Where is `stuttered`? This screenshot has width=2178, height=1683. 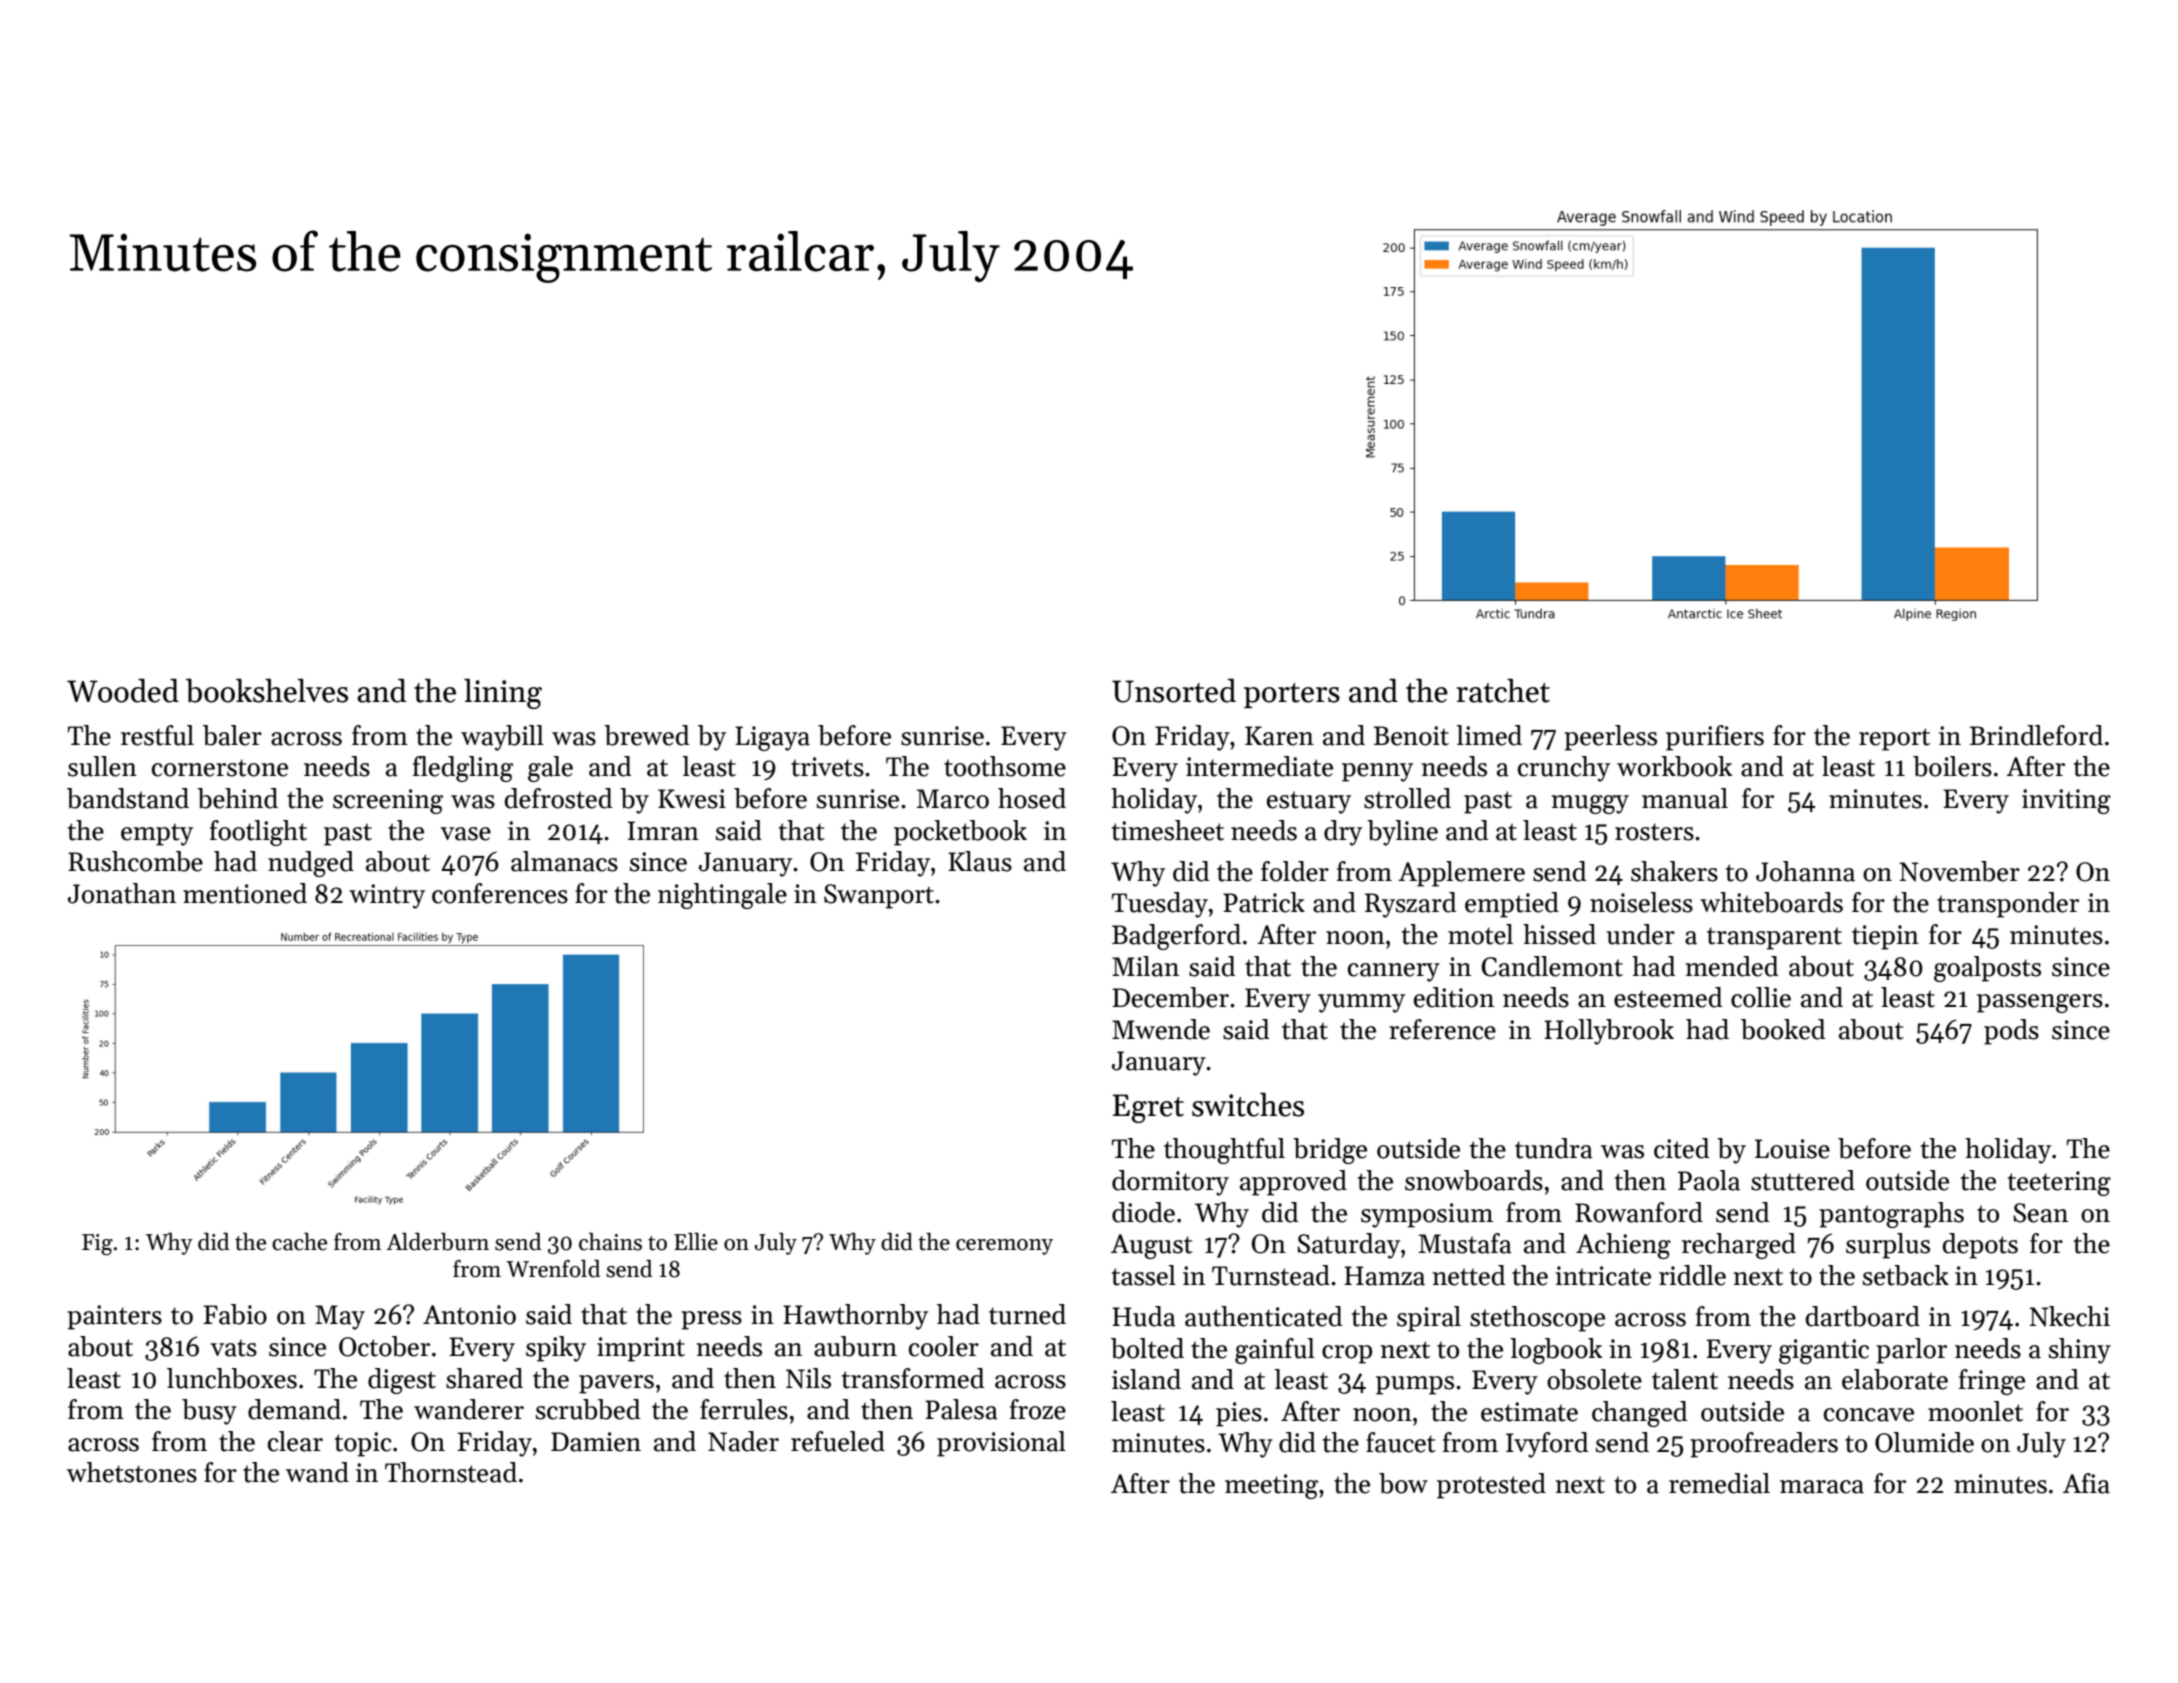
stuttered is located at coordinates (1803, 1180).
